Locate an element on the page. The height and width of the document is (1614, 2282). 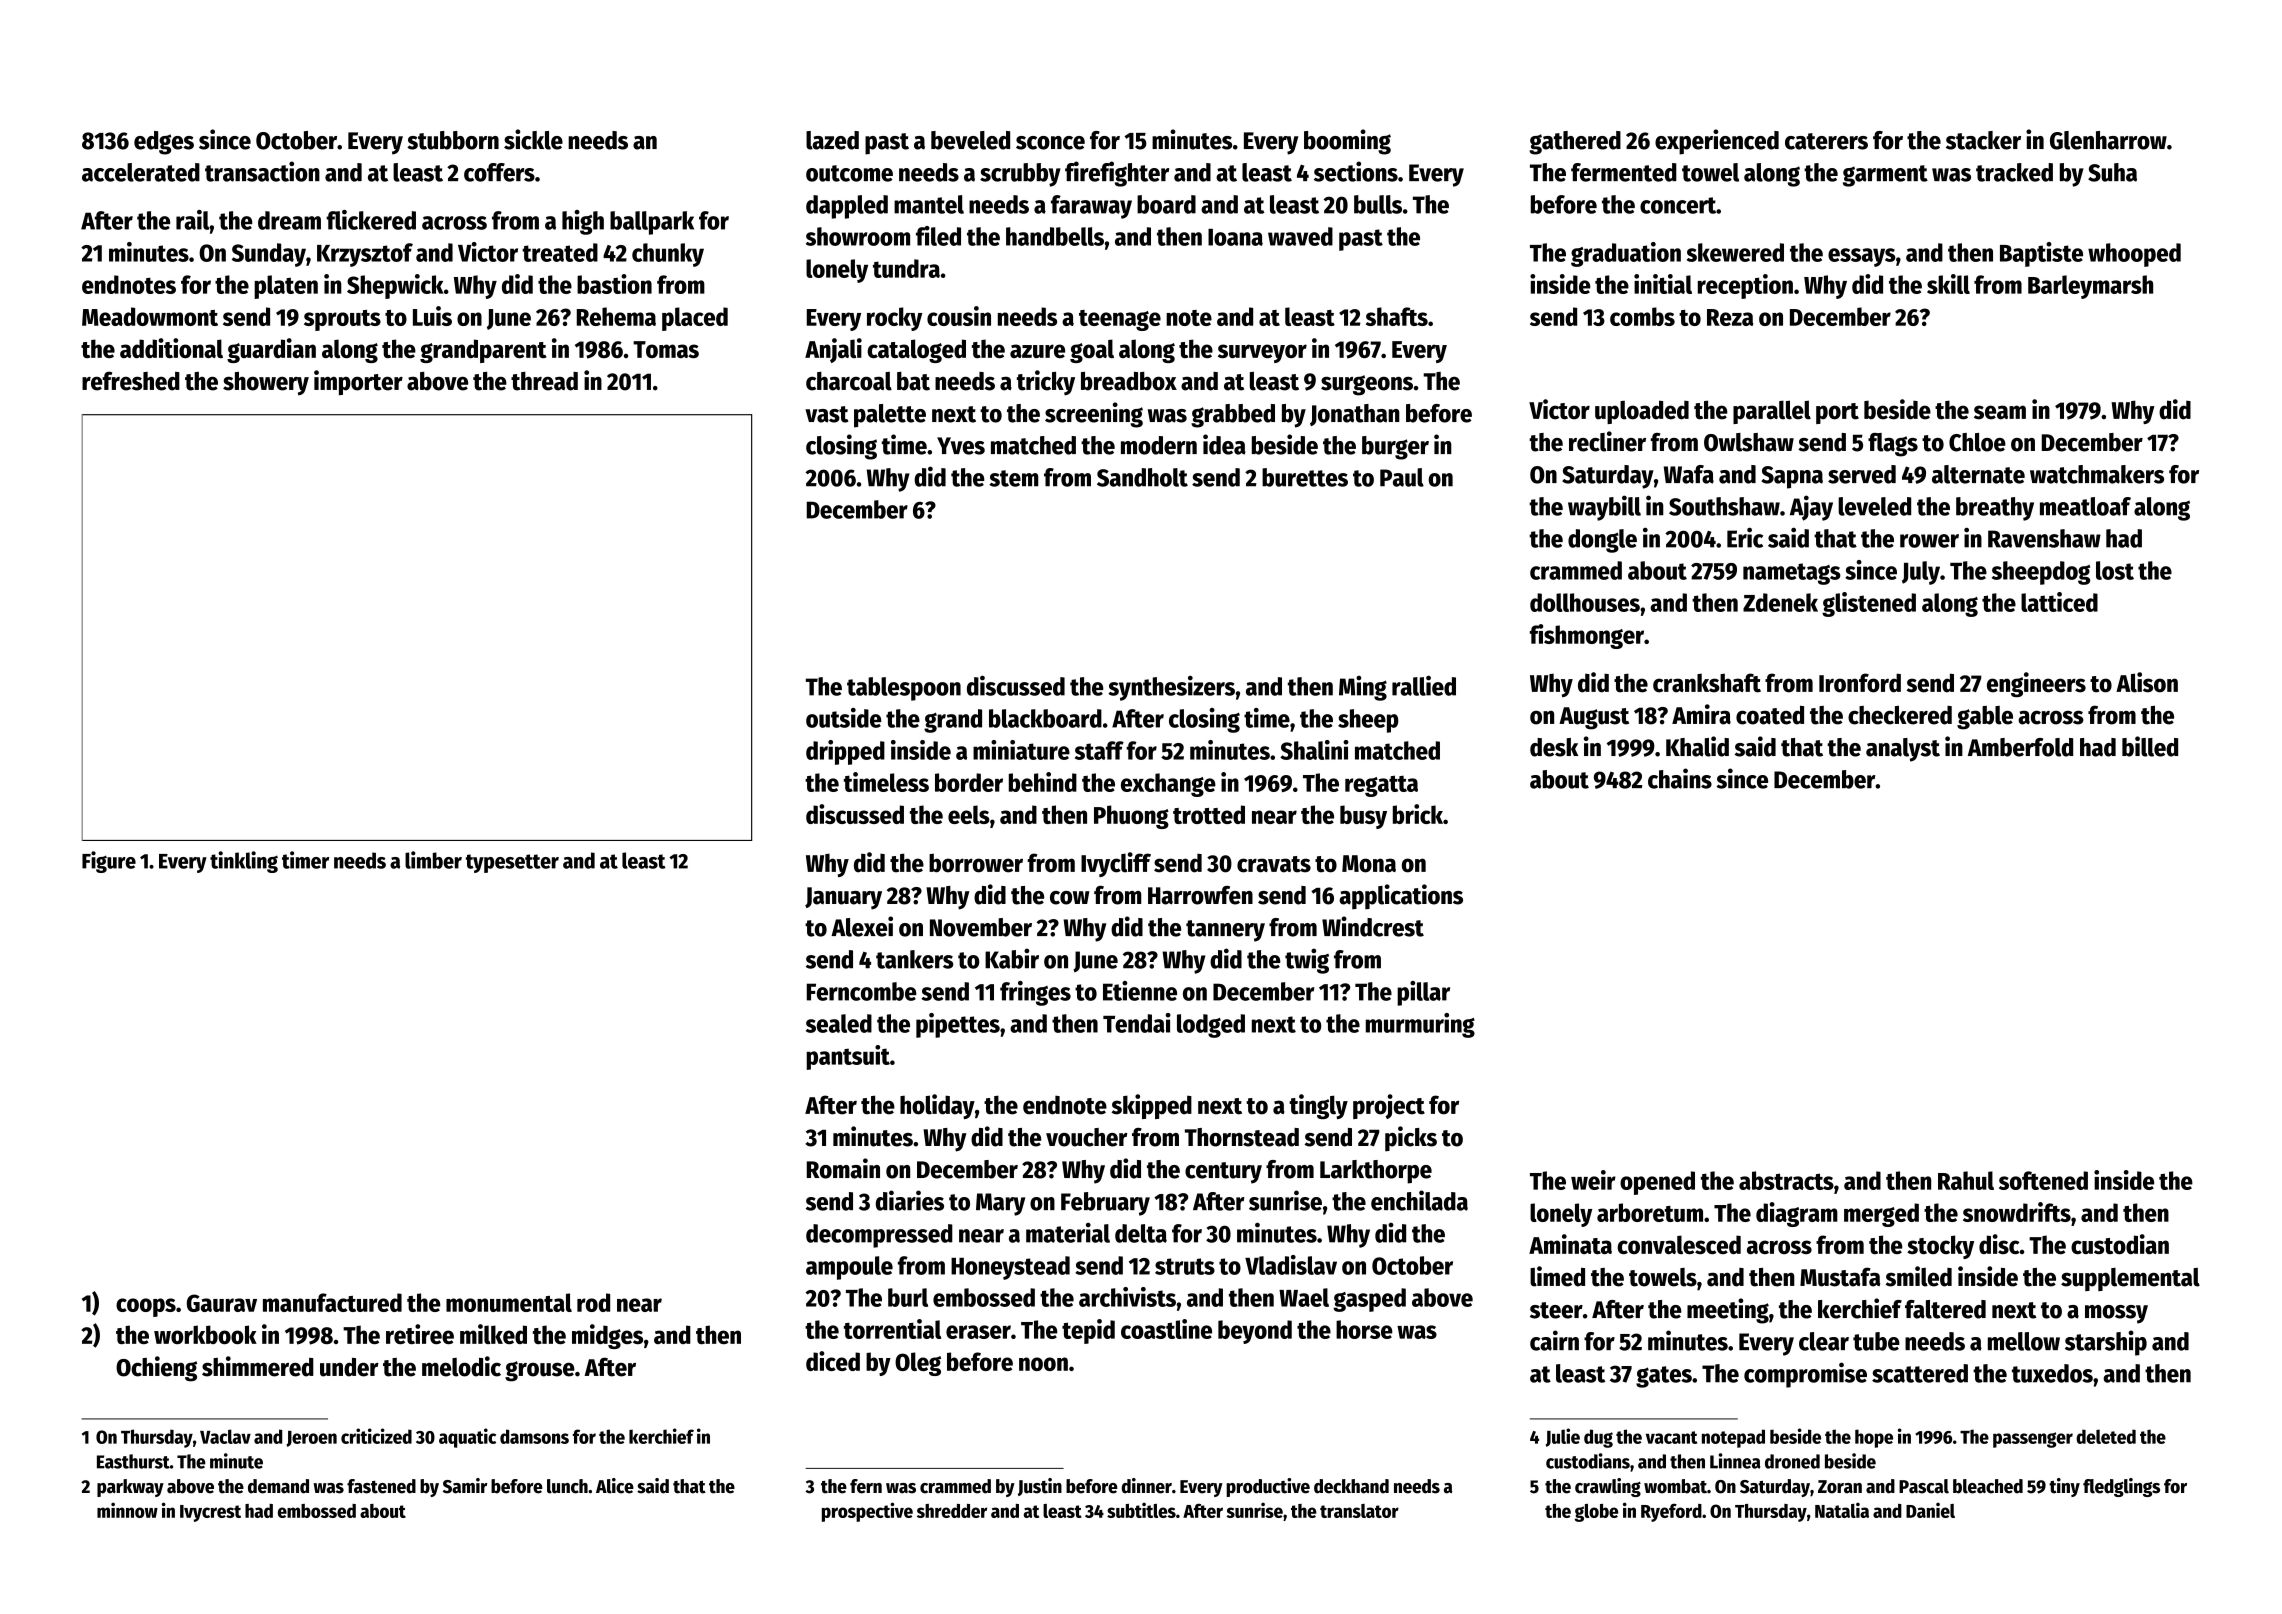
seam is located at coordinates (2000, 412).
